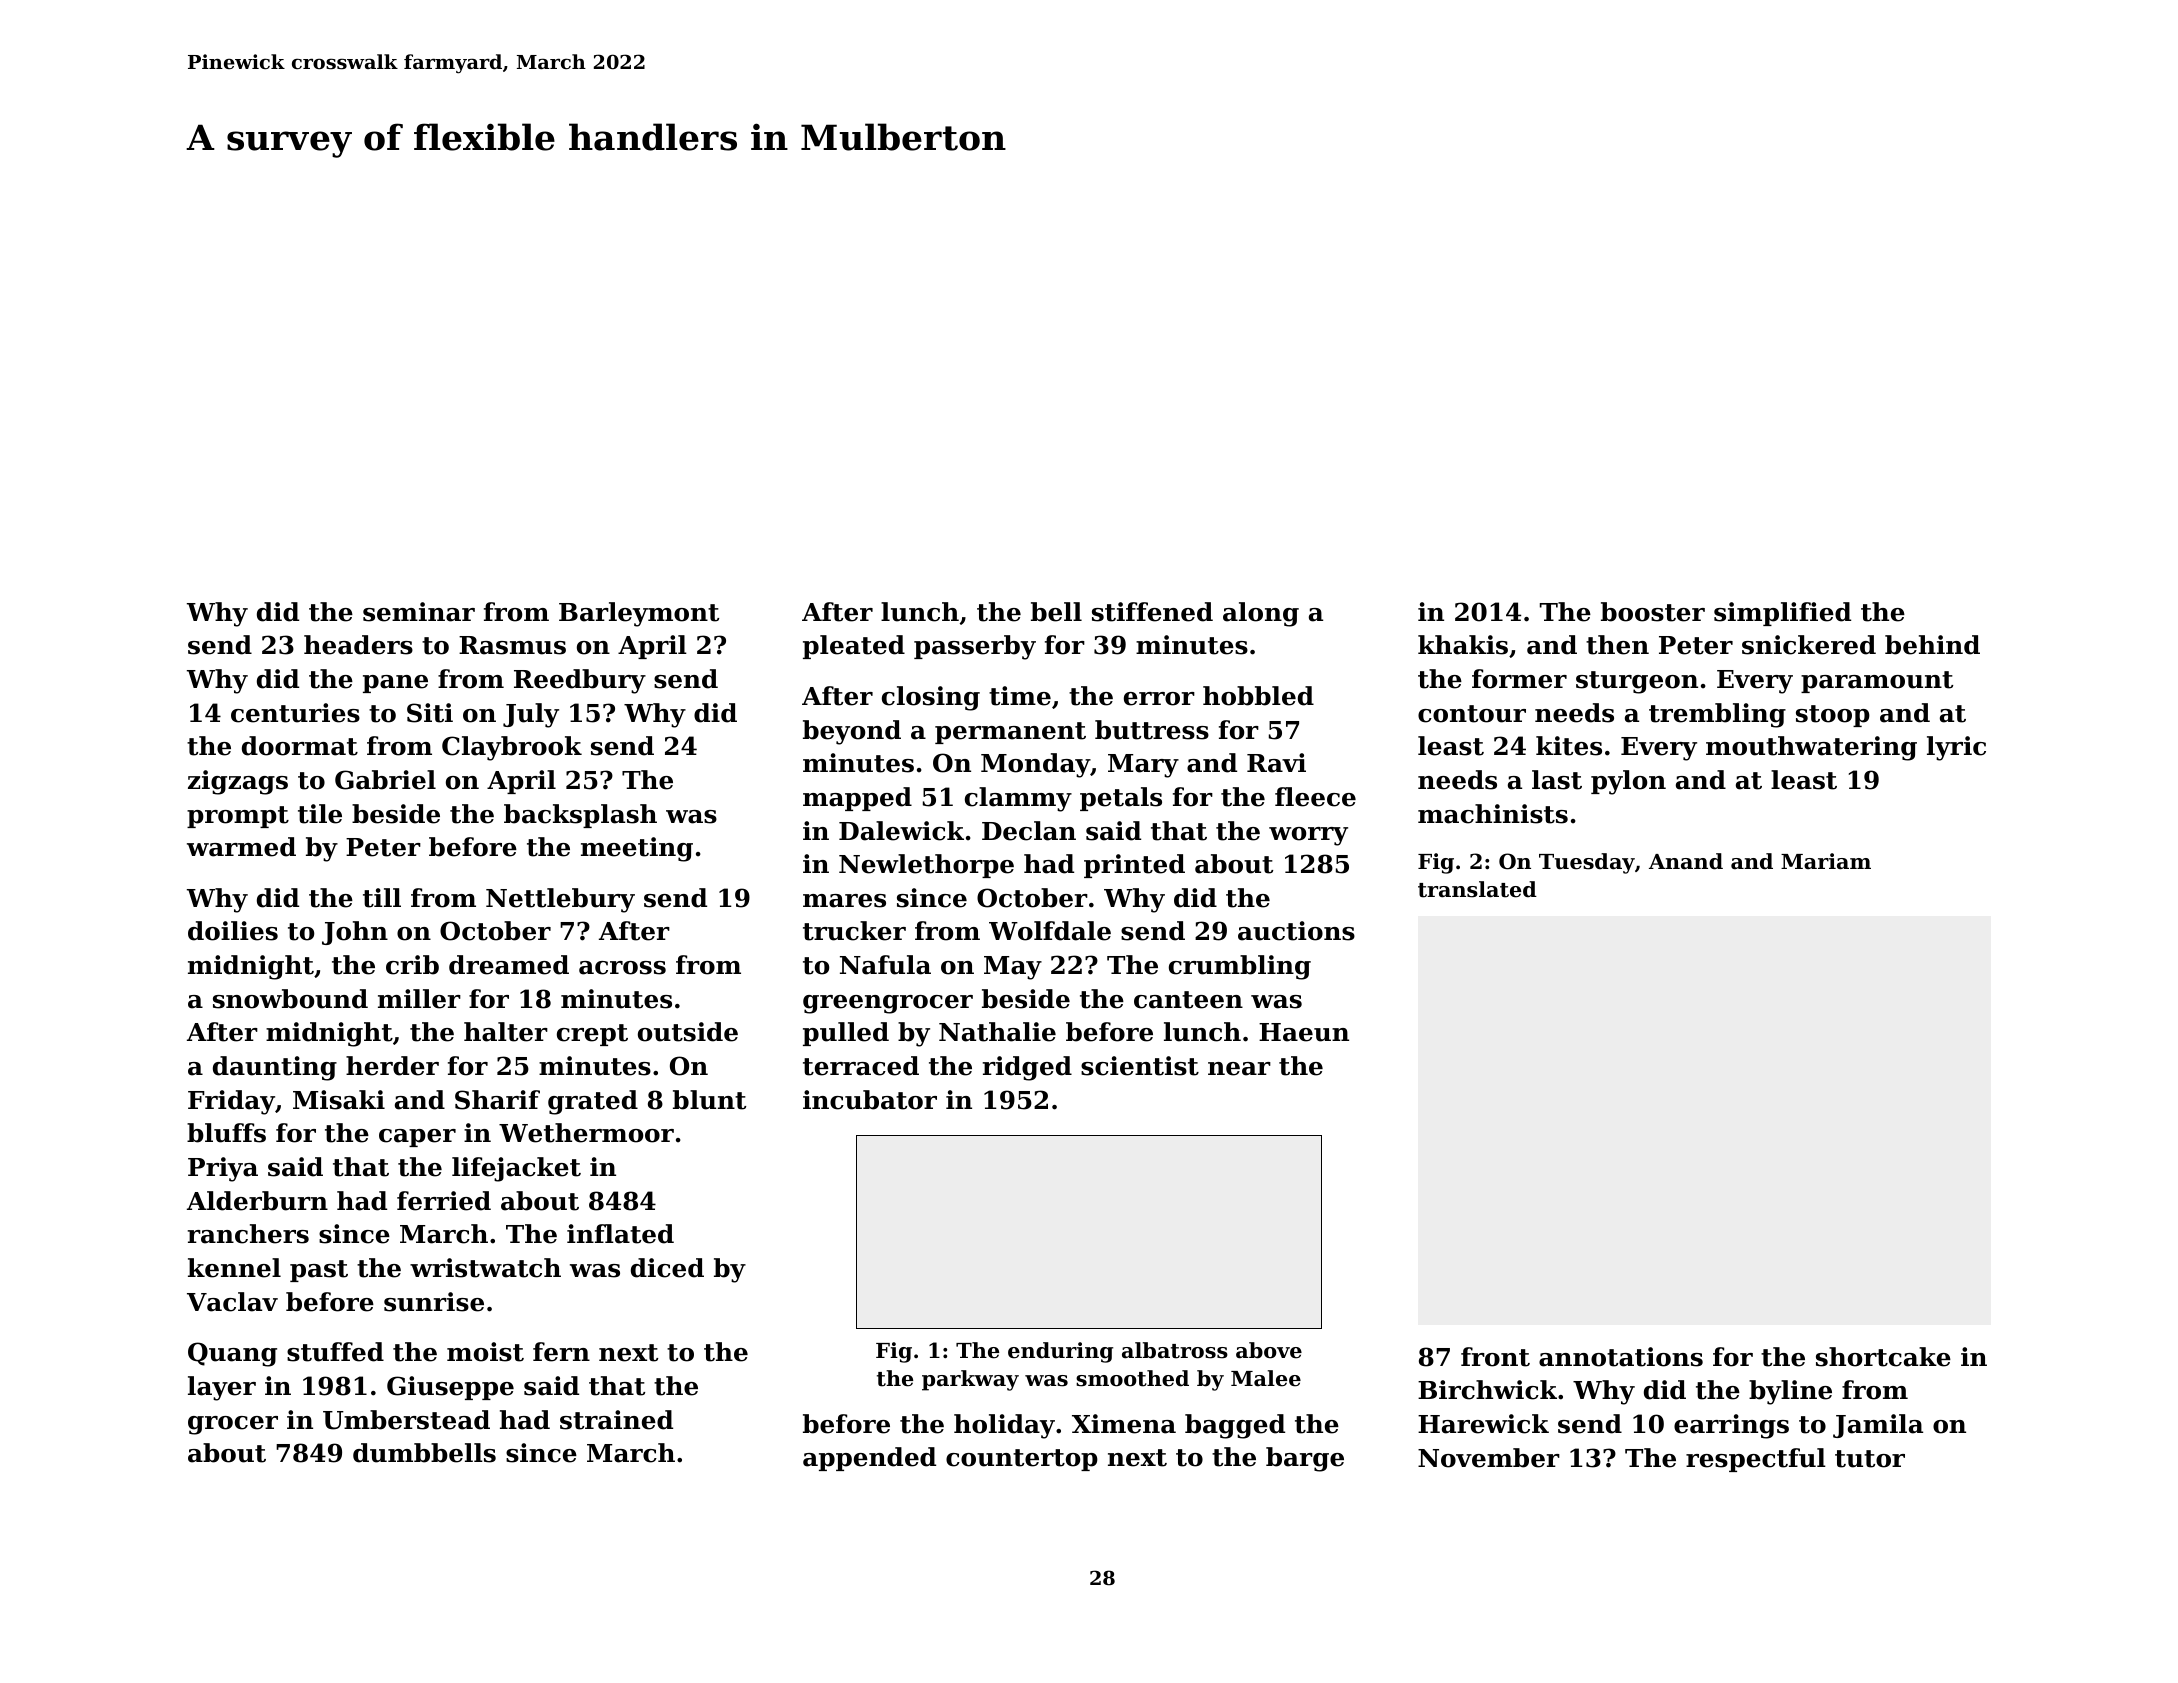  What do you see at coordinates (419, 612) in the image?
I see `seminar` at bounding box center [419, 612].
